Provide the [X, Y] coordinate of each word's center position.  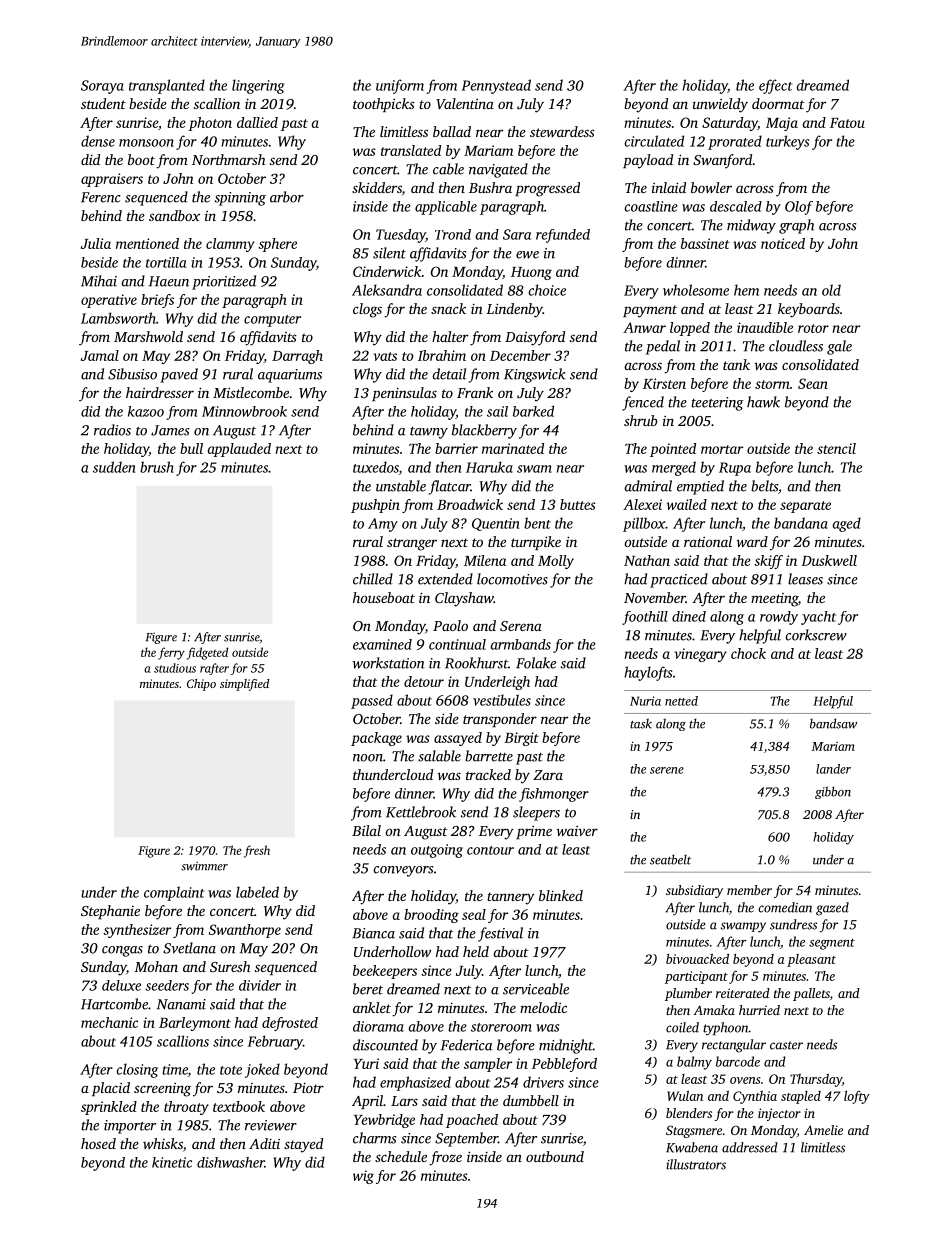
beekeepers [385, 972]
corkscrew [816, 635]
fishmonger [554, 795]
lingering [258, 86]
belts [764, 486]
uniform [400, 86]
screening [162, 1090]
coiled [682, 1027]
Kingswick [535, 375]
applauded [239, 450]
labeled [257, 892]
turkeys [787, 142]
